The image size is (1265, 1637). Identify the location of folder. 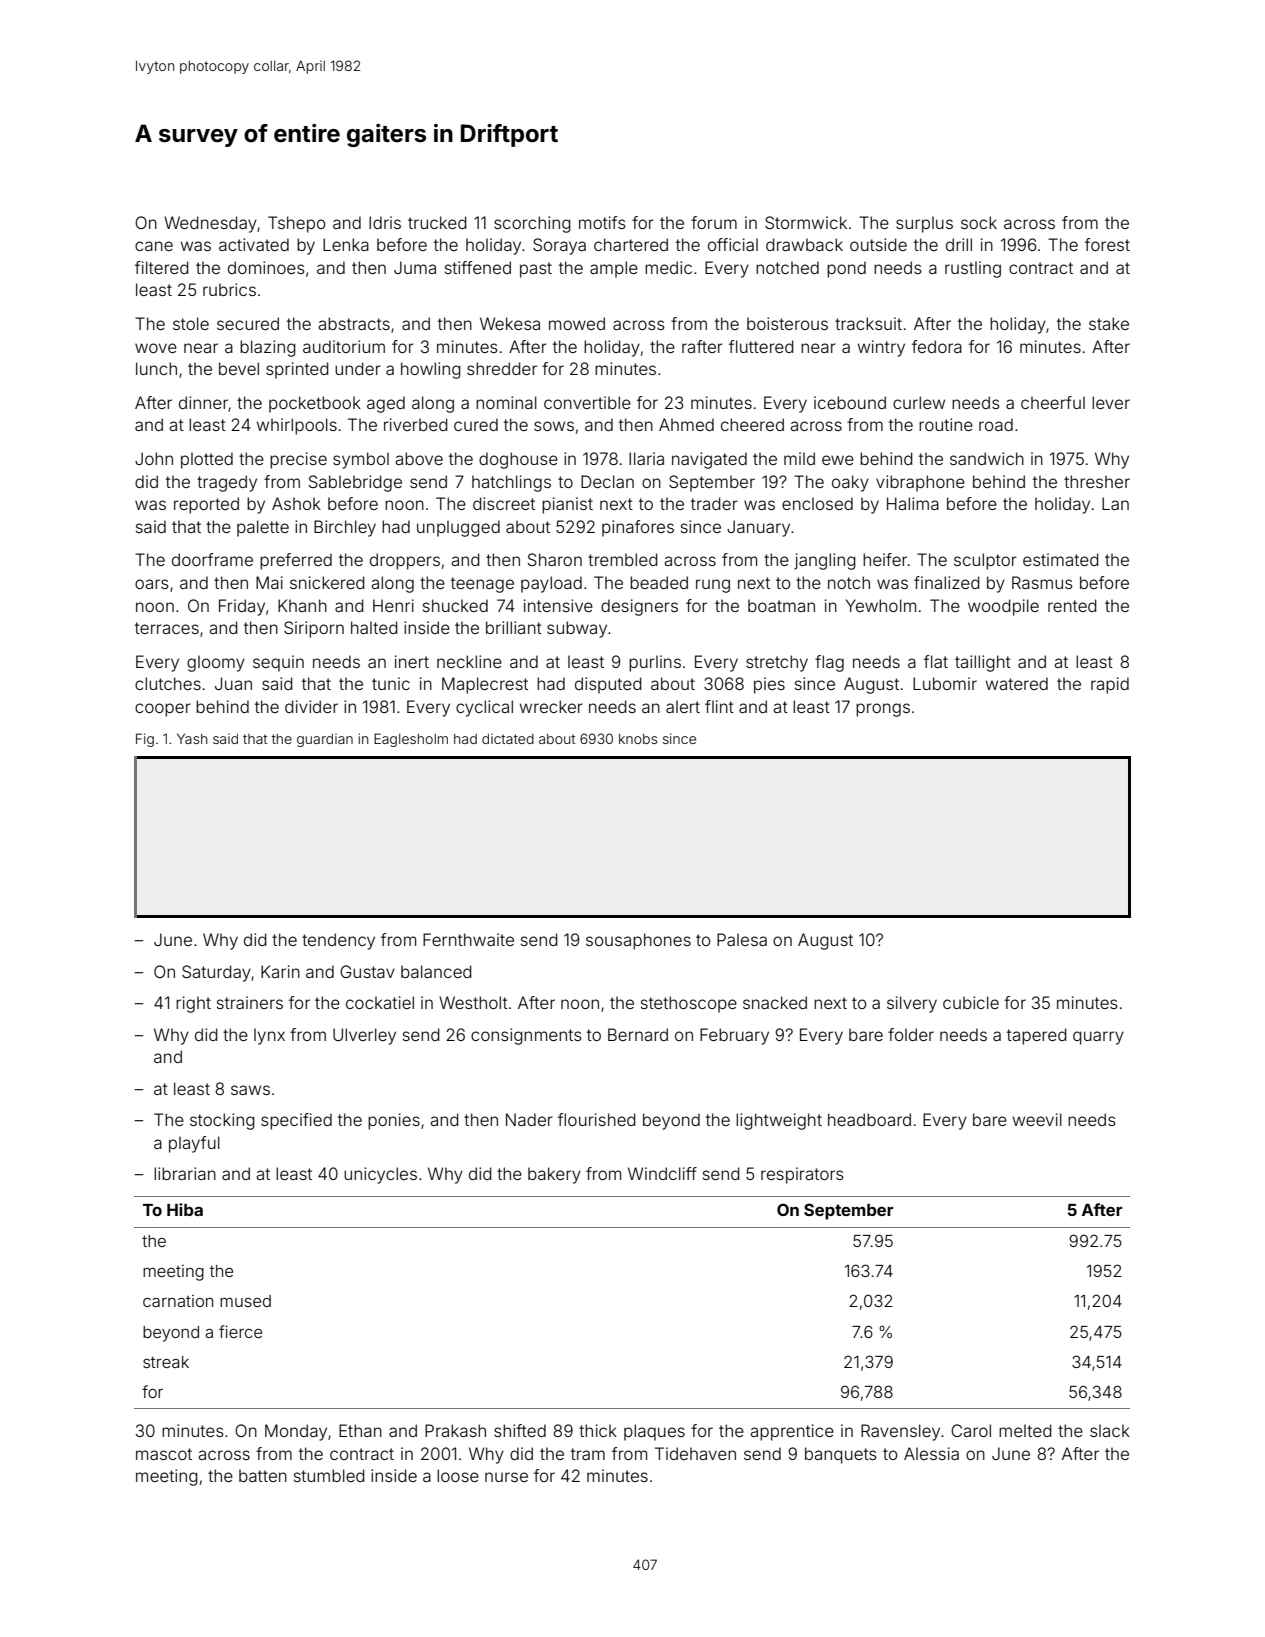
(911, 1034).
